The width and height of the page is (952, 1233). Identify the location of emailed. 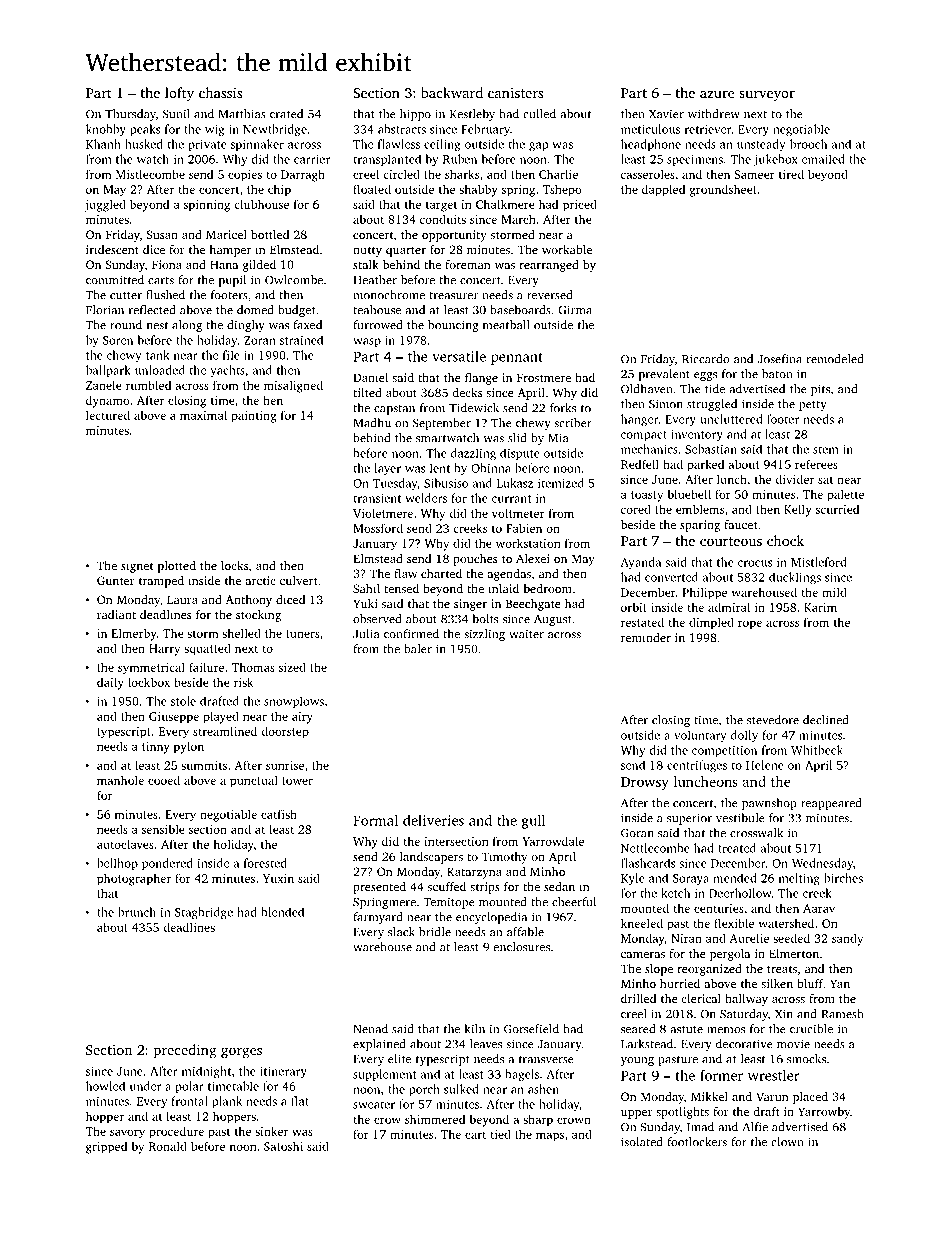
(823, 159).
